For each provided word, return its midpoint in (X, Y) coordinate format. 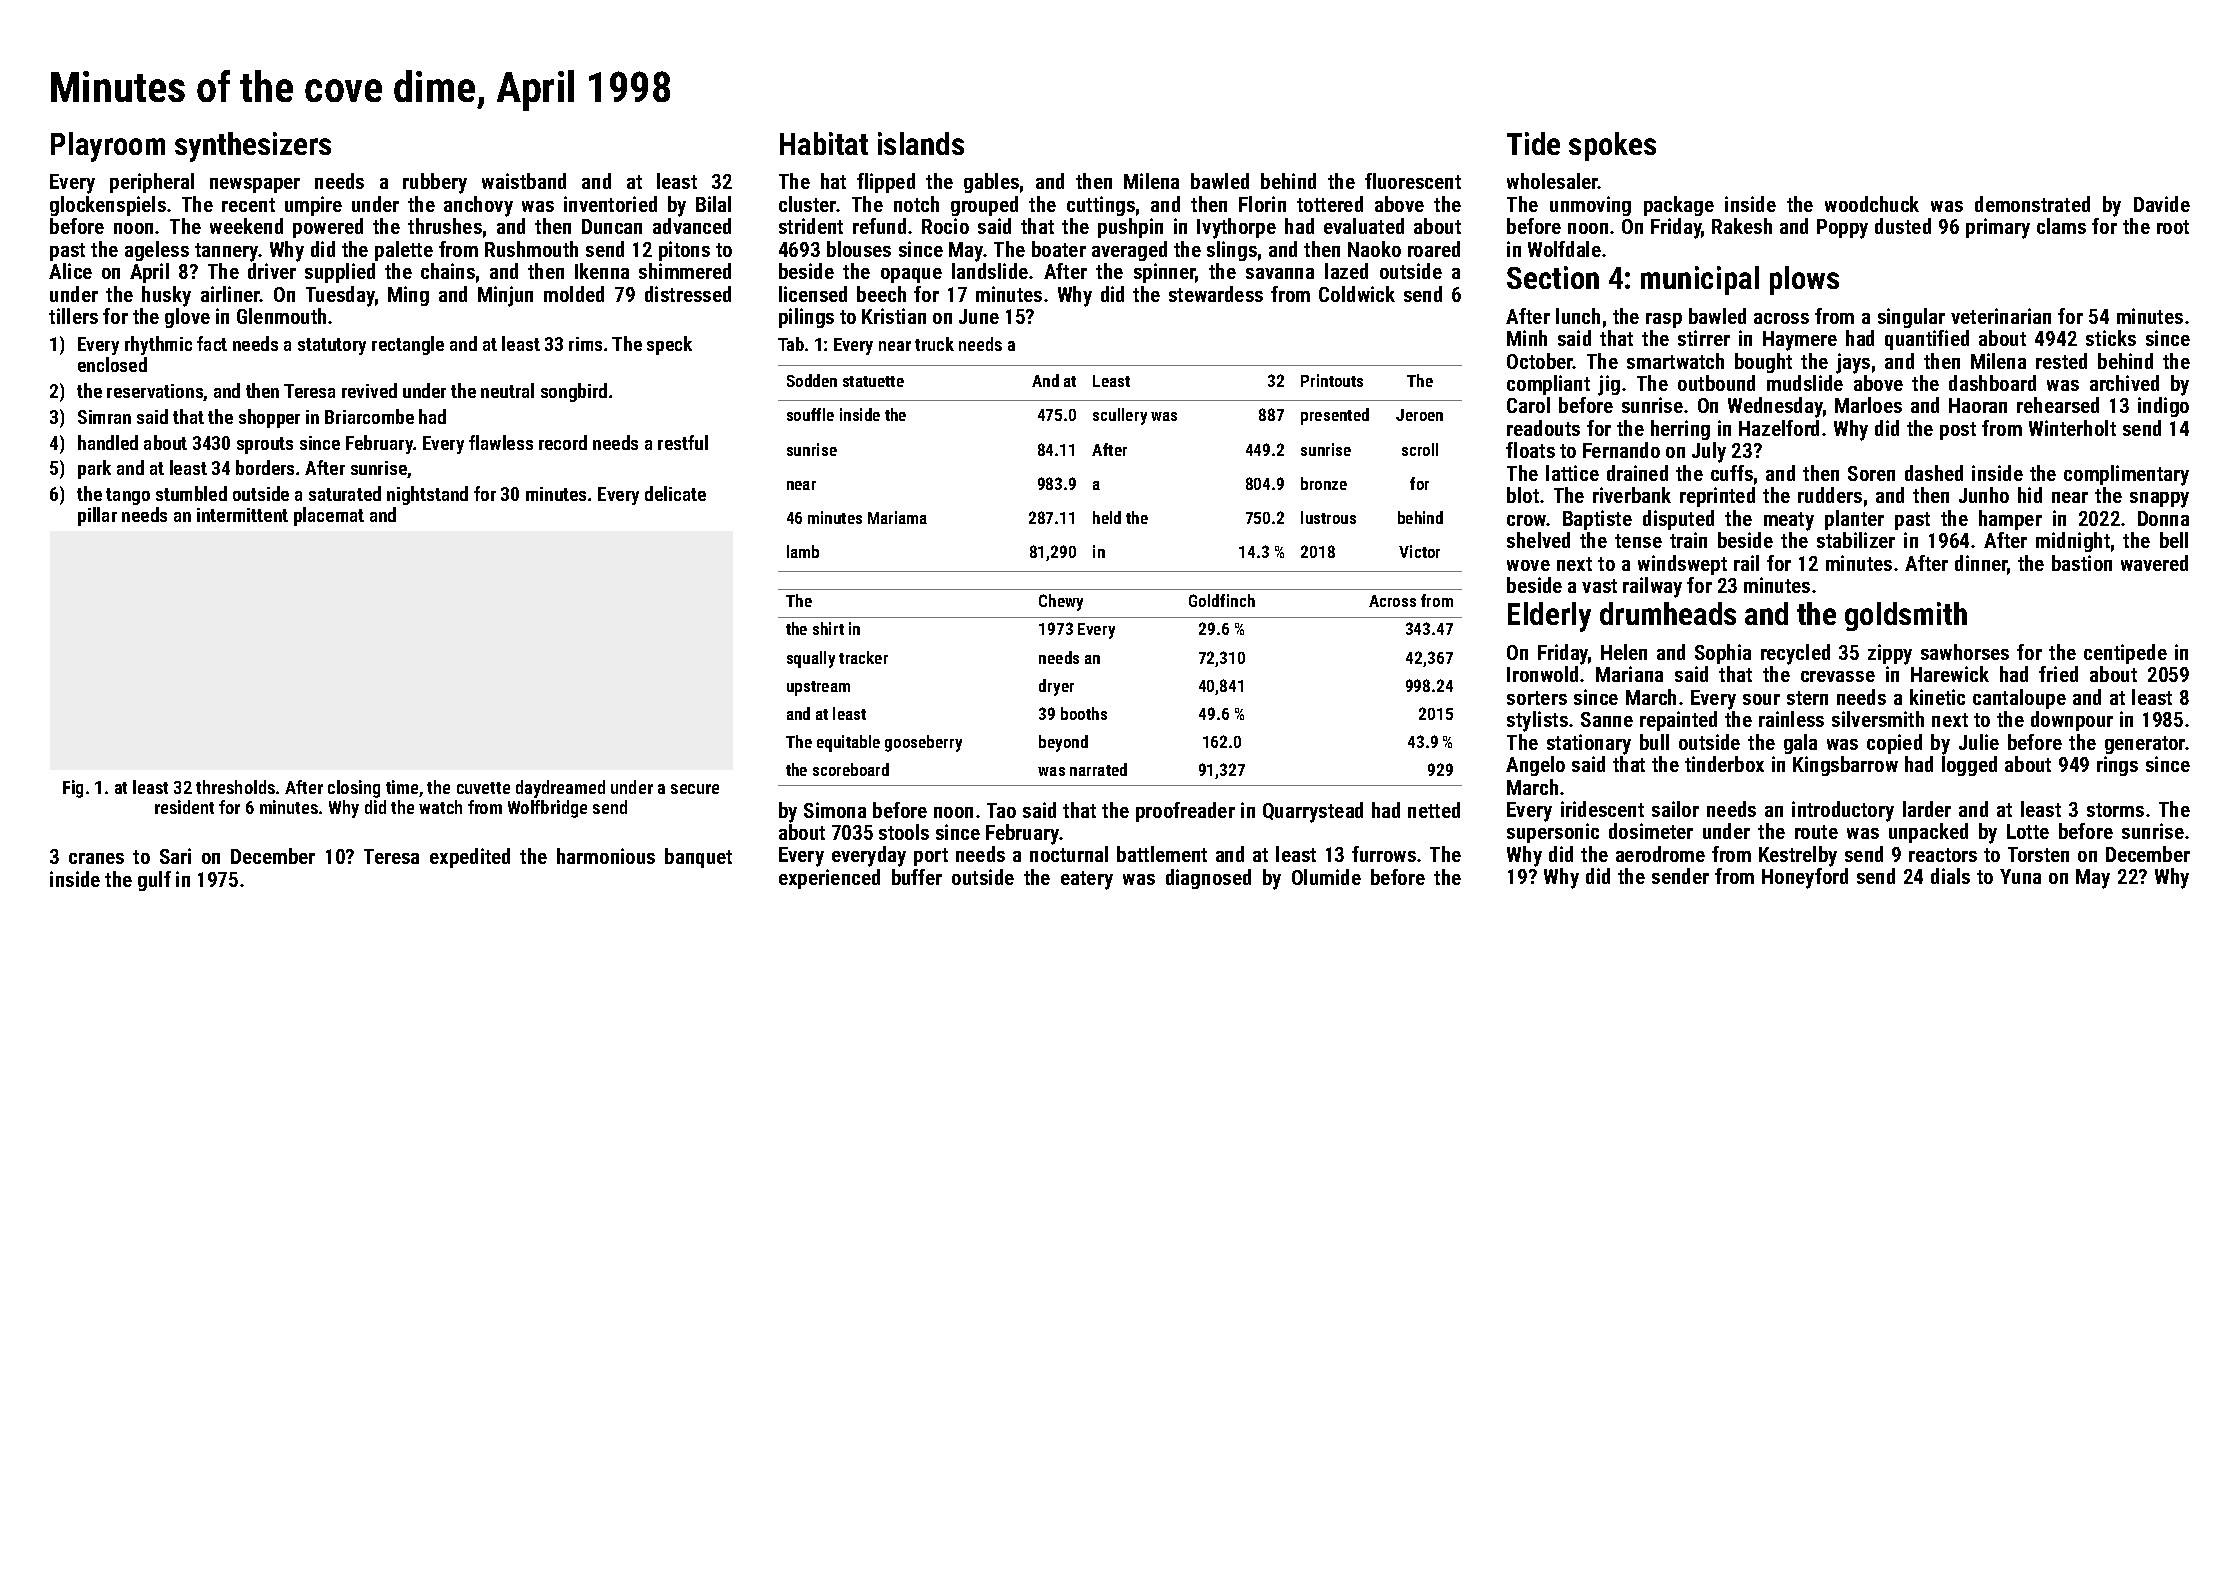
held (1107, 517)
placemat (329, 516)
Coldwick (1357, 294)
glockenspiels (108, 206)
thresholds (235, 787)
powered (328, 228)
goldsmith (1906, 616)
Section (1553, 277)
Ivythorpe (1236, 228)
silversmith (1878, 719)
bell (2174, 540)
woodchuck (1872, 204)
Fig (73, 789)
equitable (848, 743)
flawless (501, 442)
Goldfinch (1222, 600)
